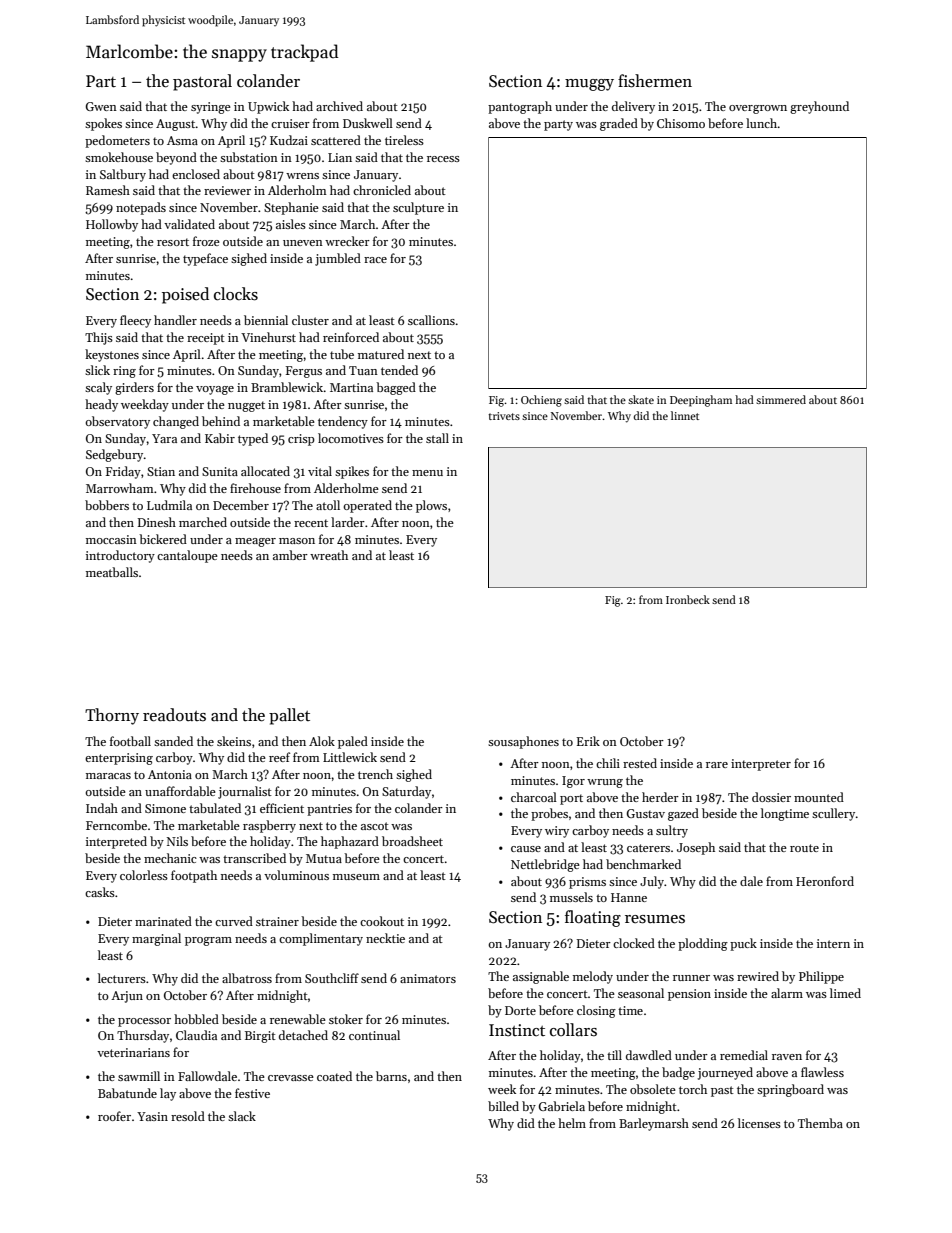  I want to click on Chisomo, so click(681, 123).
